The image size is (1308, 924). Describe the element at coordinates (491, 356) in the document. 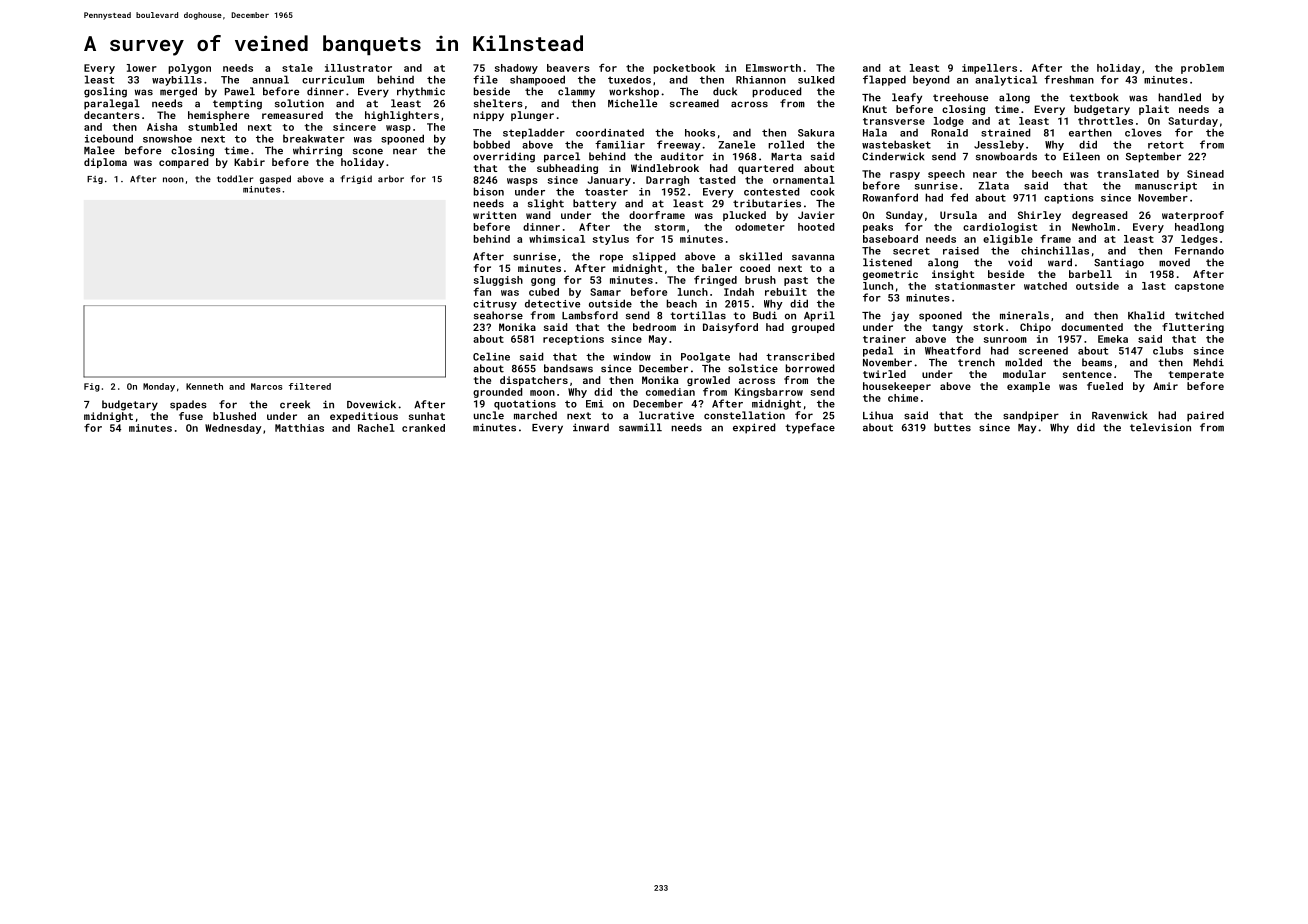

I see `Celine` at that location.
